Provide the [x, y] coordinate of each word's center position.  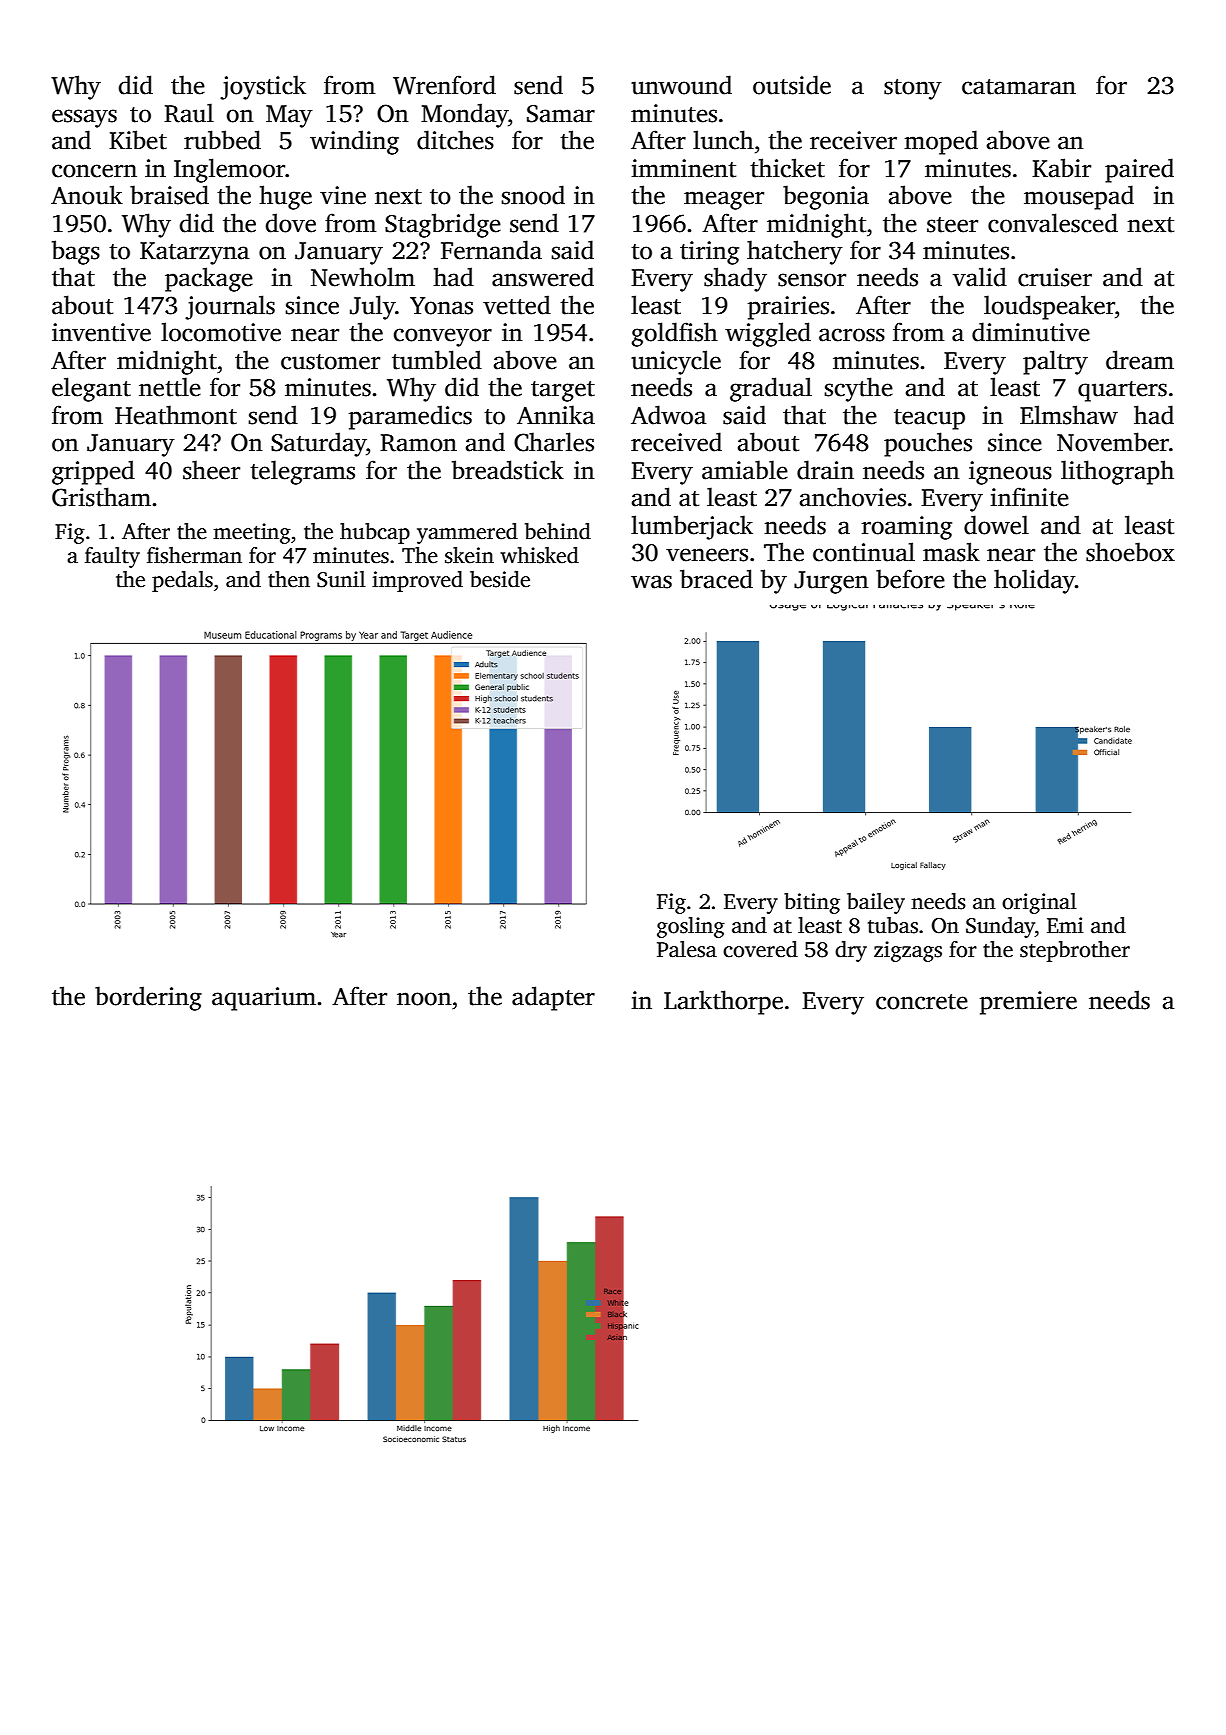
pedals [182, 581]
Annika [556, 415]
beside [500, 579]
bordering [148, 998]
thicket [787, 168]
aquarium [264, 999]
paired [1139, 170]
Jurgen [831, 582]
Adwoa [669, 415]
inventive [101, 332]
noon [424, 999]
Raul [189, 113]
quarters [1122, 391]
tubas [893, 925]
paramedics [410, 417]
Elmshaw [1069, 415]
